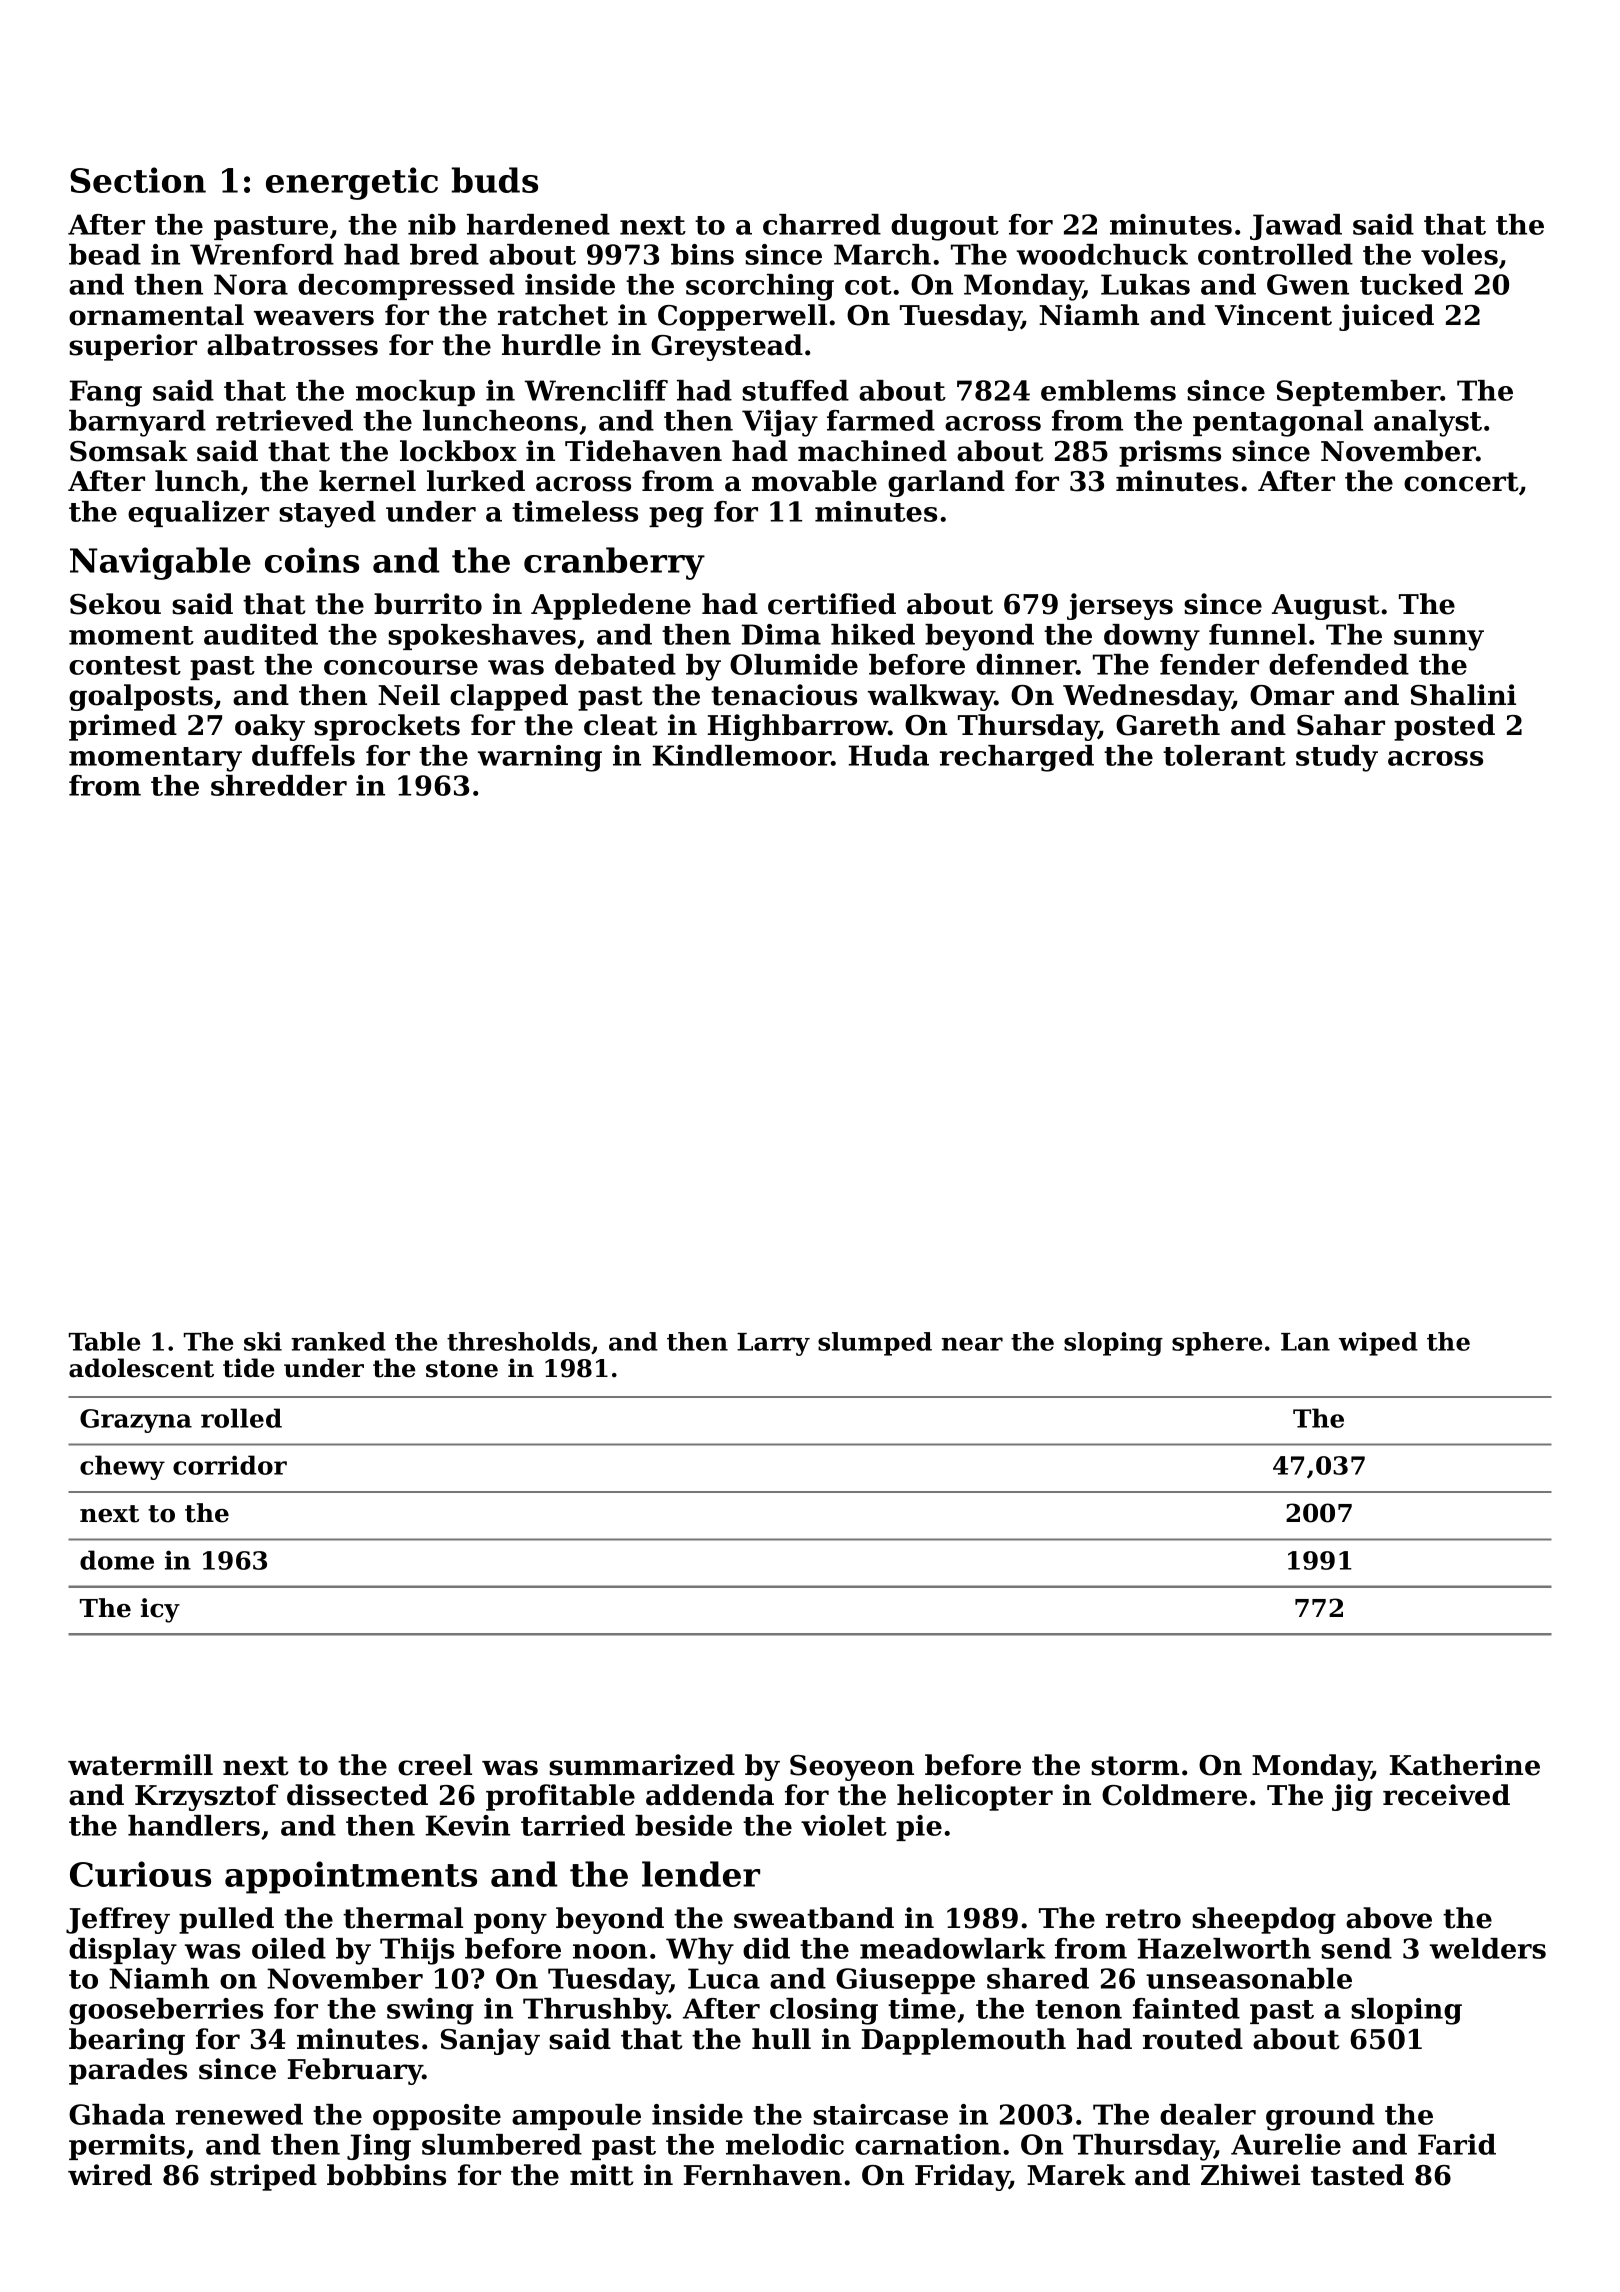 The image size is (1620, 2292). Describe the element at coordinates (379, 2147) in the page. I see `Jing` at that location.
